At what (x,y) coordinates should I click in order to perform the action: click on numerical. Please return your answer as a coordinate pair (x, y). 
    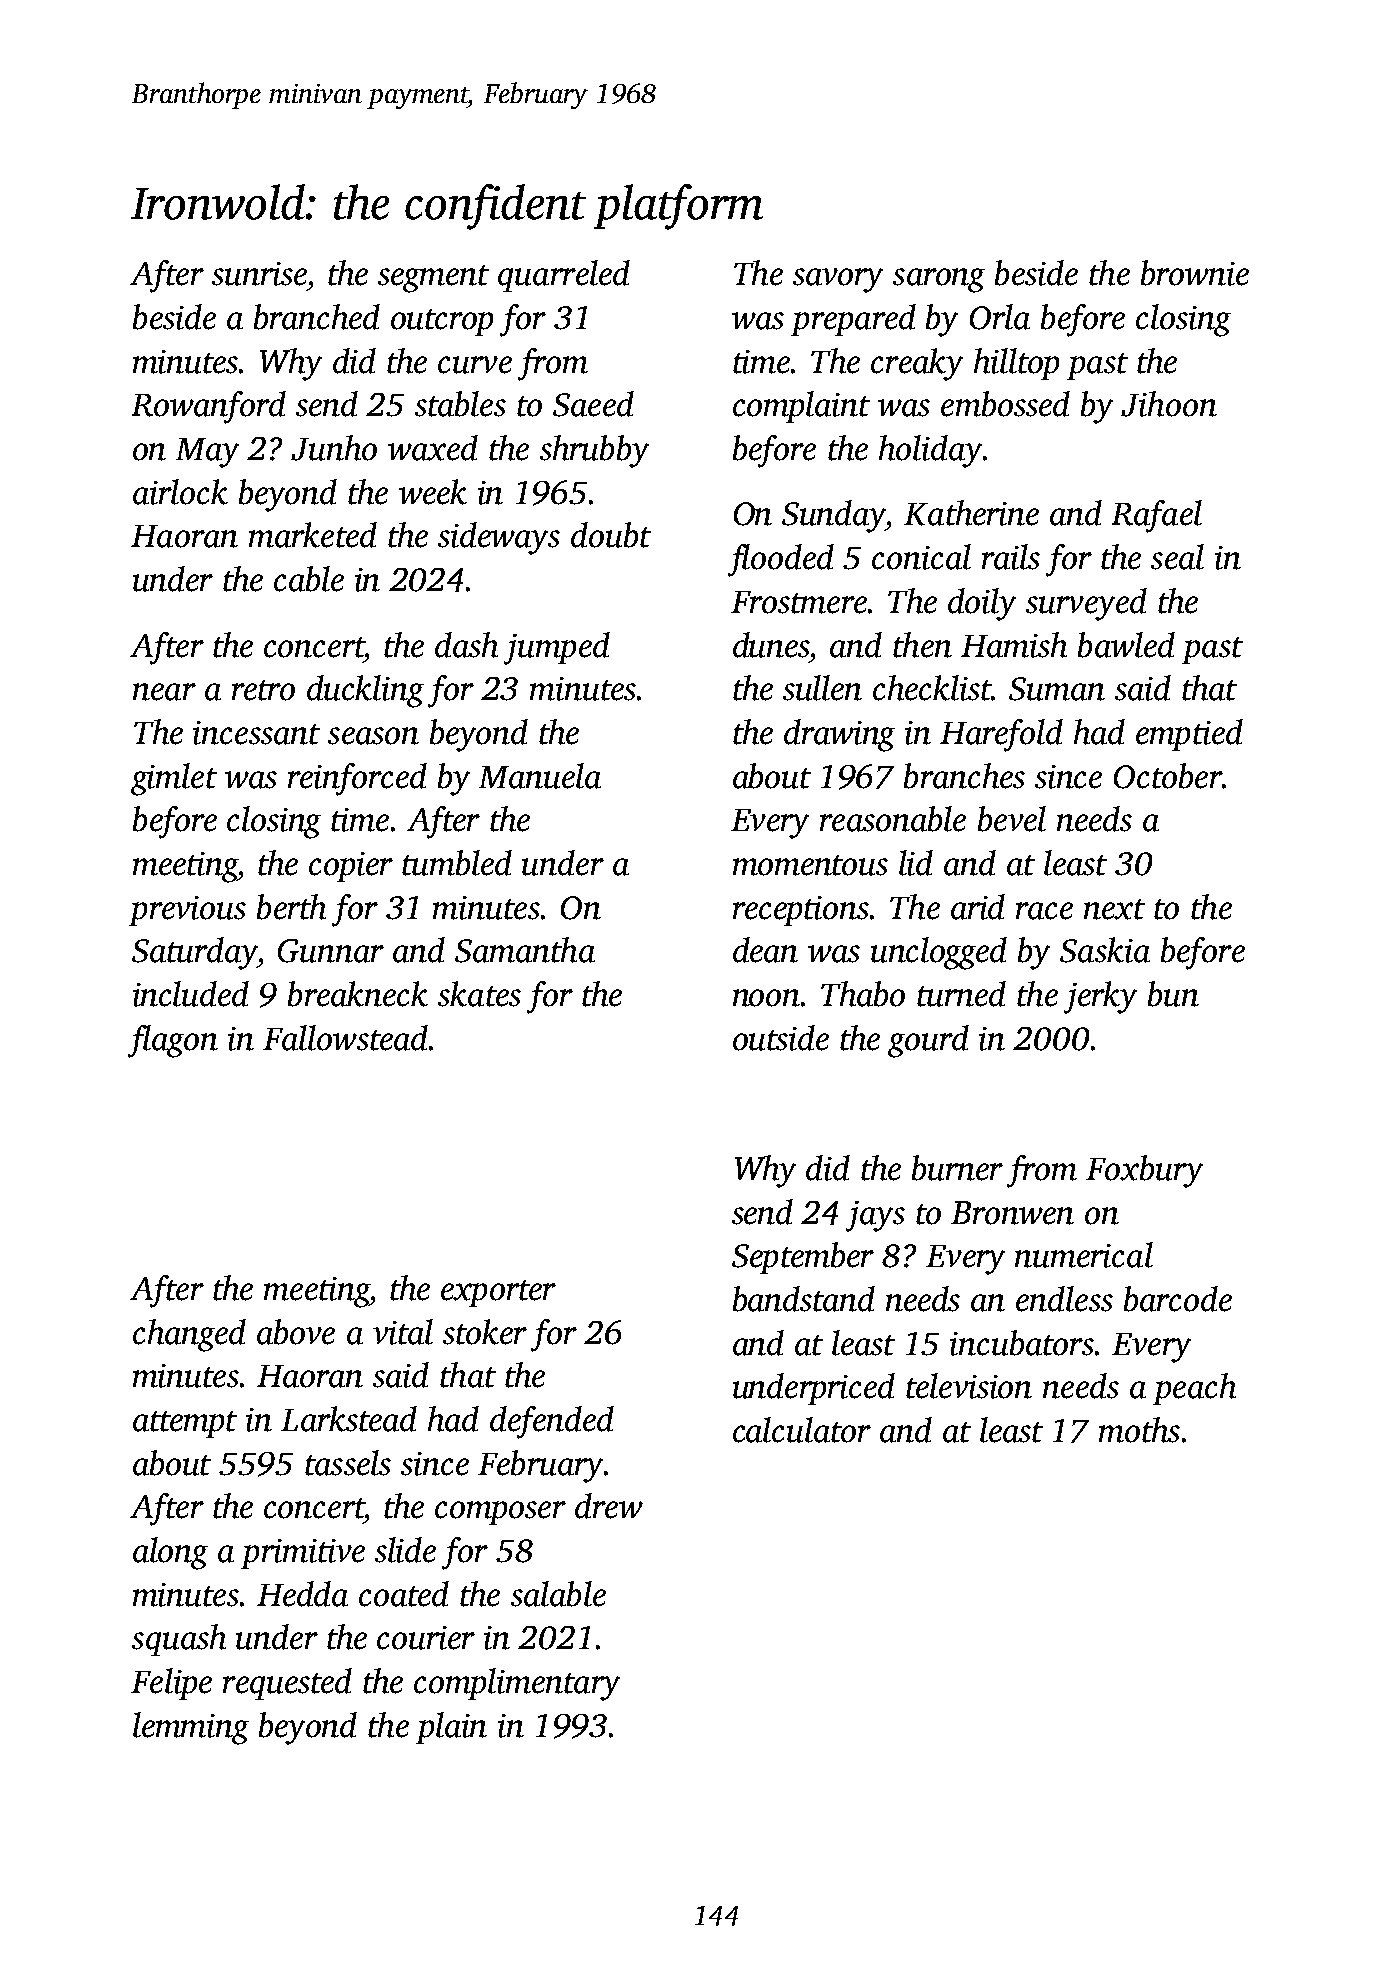
    Looking at the image, I should click on (1084, 1255).
